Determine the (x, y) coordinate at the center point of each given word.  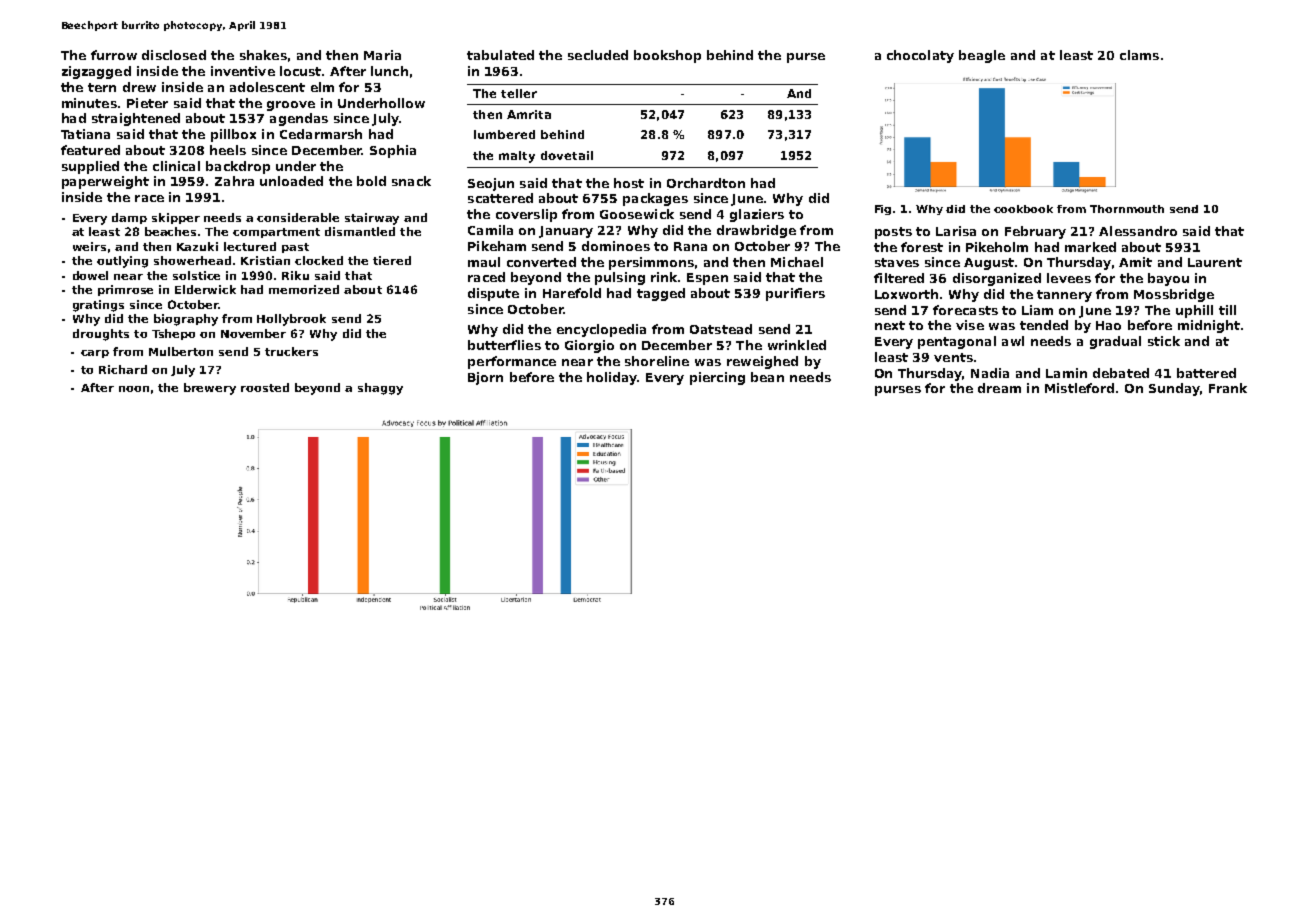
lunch (389, 71)
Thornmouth (1127, 209)
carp (95, 354)
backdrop (238, 167)
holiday (612, 378)
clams (1139, 55)
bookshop (667, 56)
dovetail (567, 155)
